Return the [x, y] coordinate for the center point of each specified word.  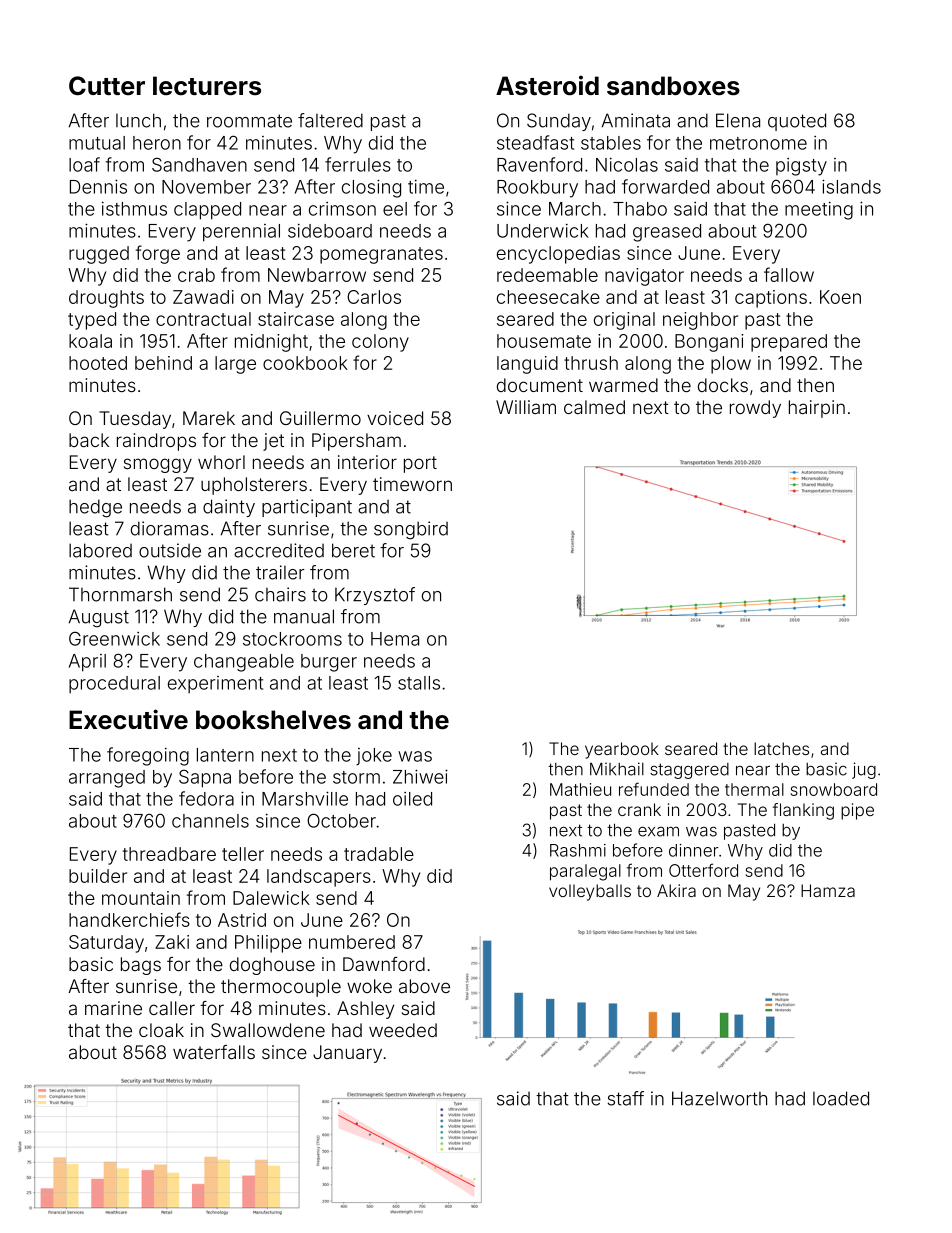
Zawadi [203, 297]
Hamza [828, 890]
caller [172, 1008]
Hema [395, 639]
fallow [789, 274]
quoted [797, 122]
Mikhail [617, 769]
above [424, 986]
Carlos [374, 297]
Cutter [107, 86]
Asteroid [547, 85]
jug [864, 770]
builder [98, 876]
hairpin [817, 409]
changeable [244, 663]
